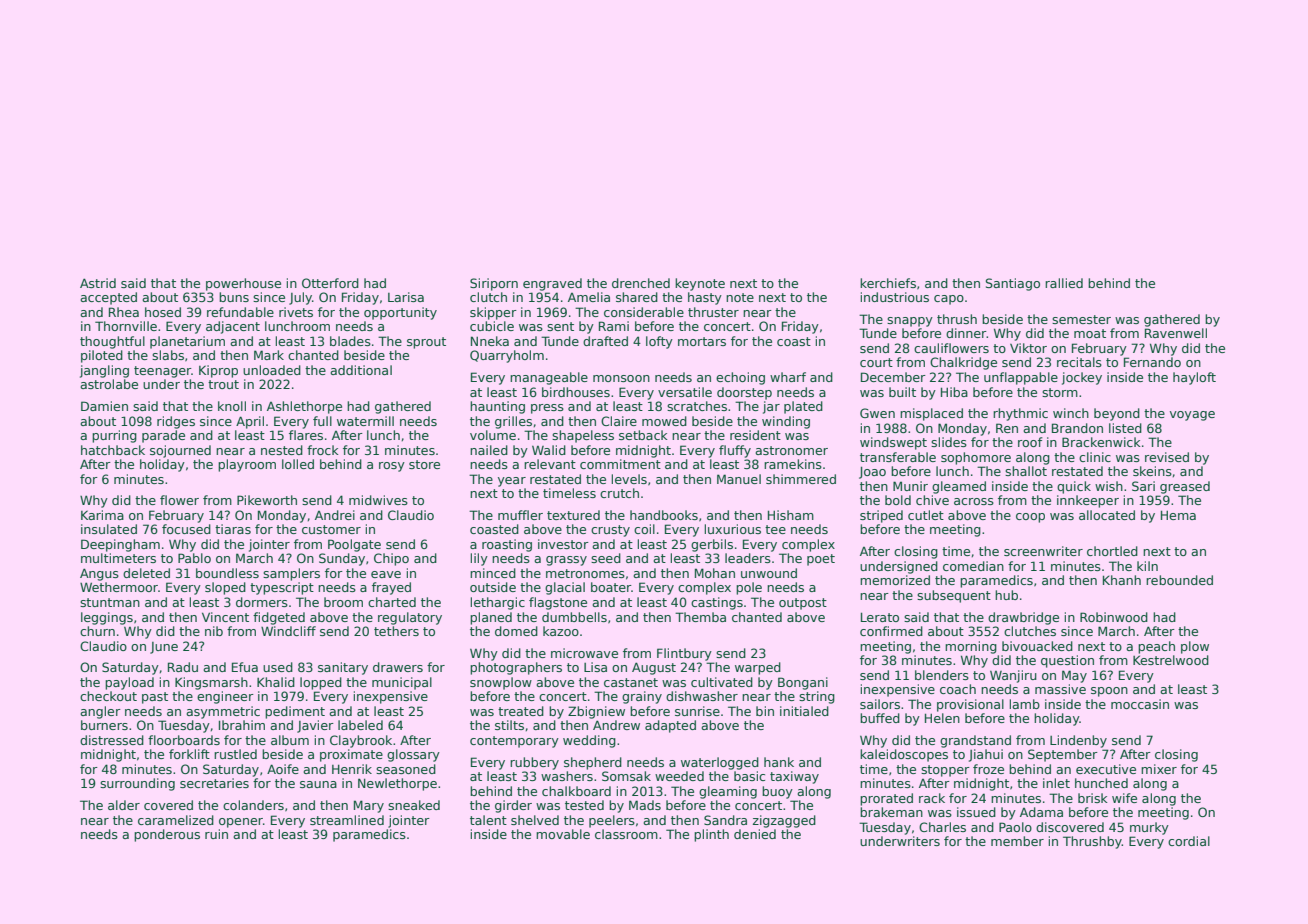 This screenshot has width=1308, height=924. What do you see at coordinates (626, 834) in the screenshot?
I see `classroom` at bounding box center [626, 834].
